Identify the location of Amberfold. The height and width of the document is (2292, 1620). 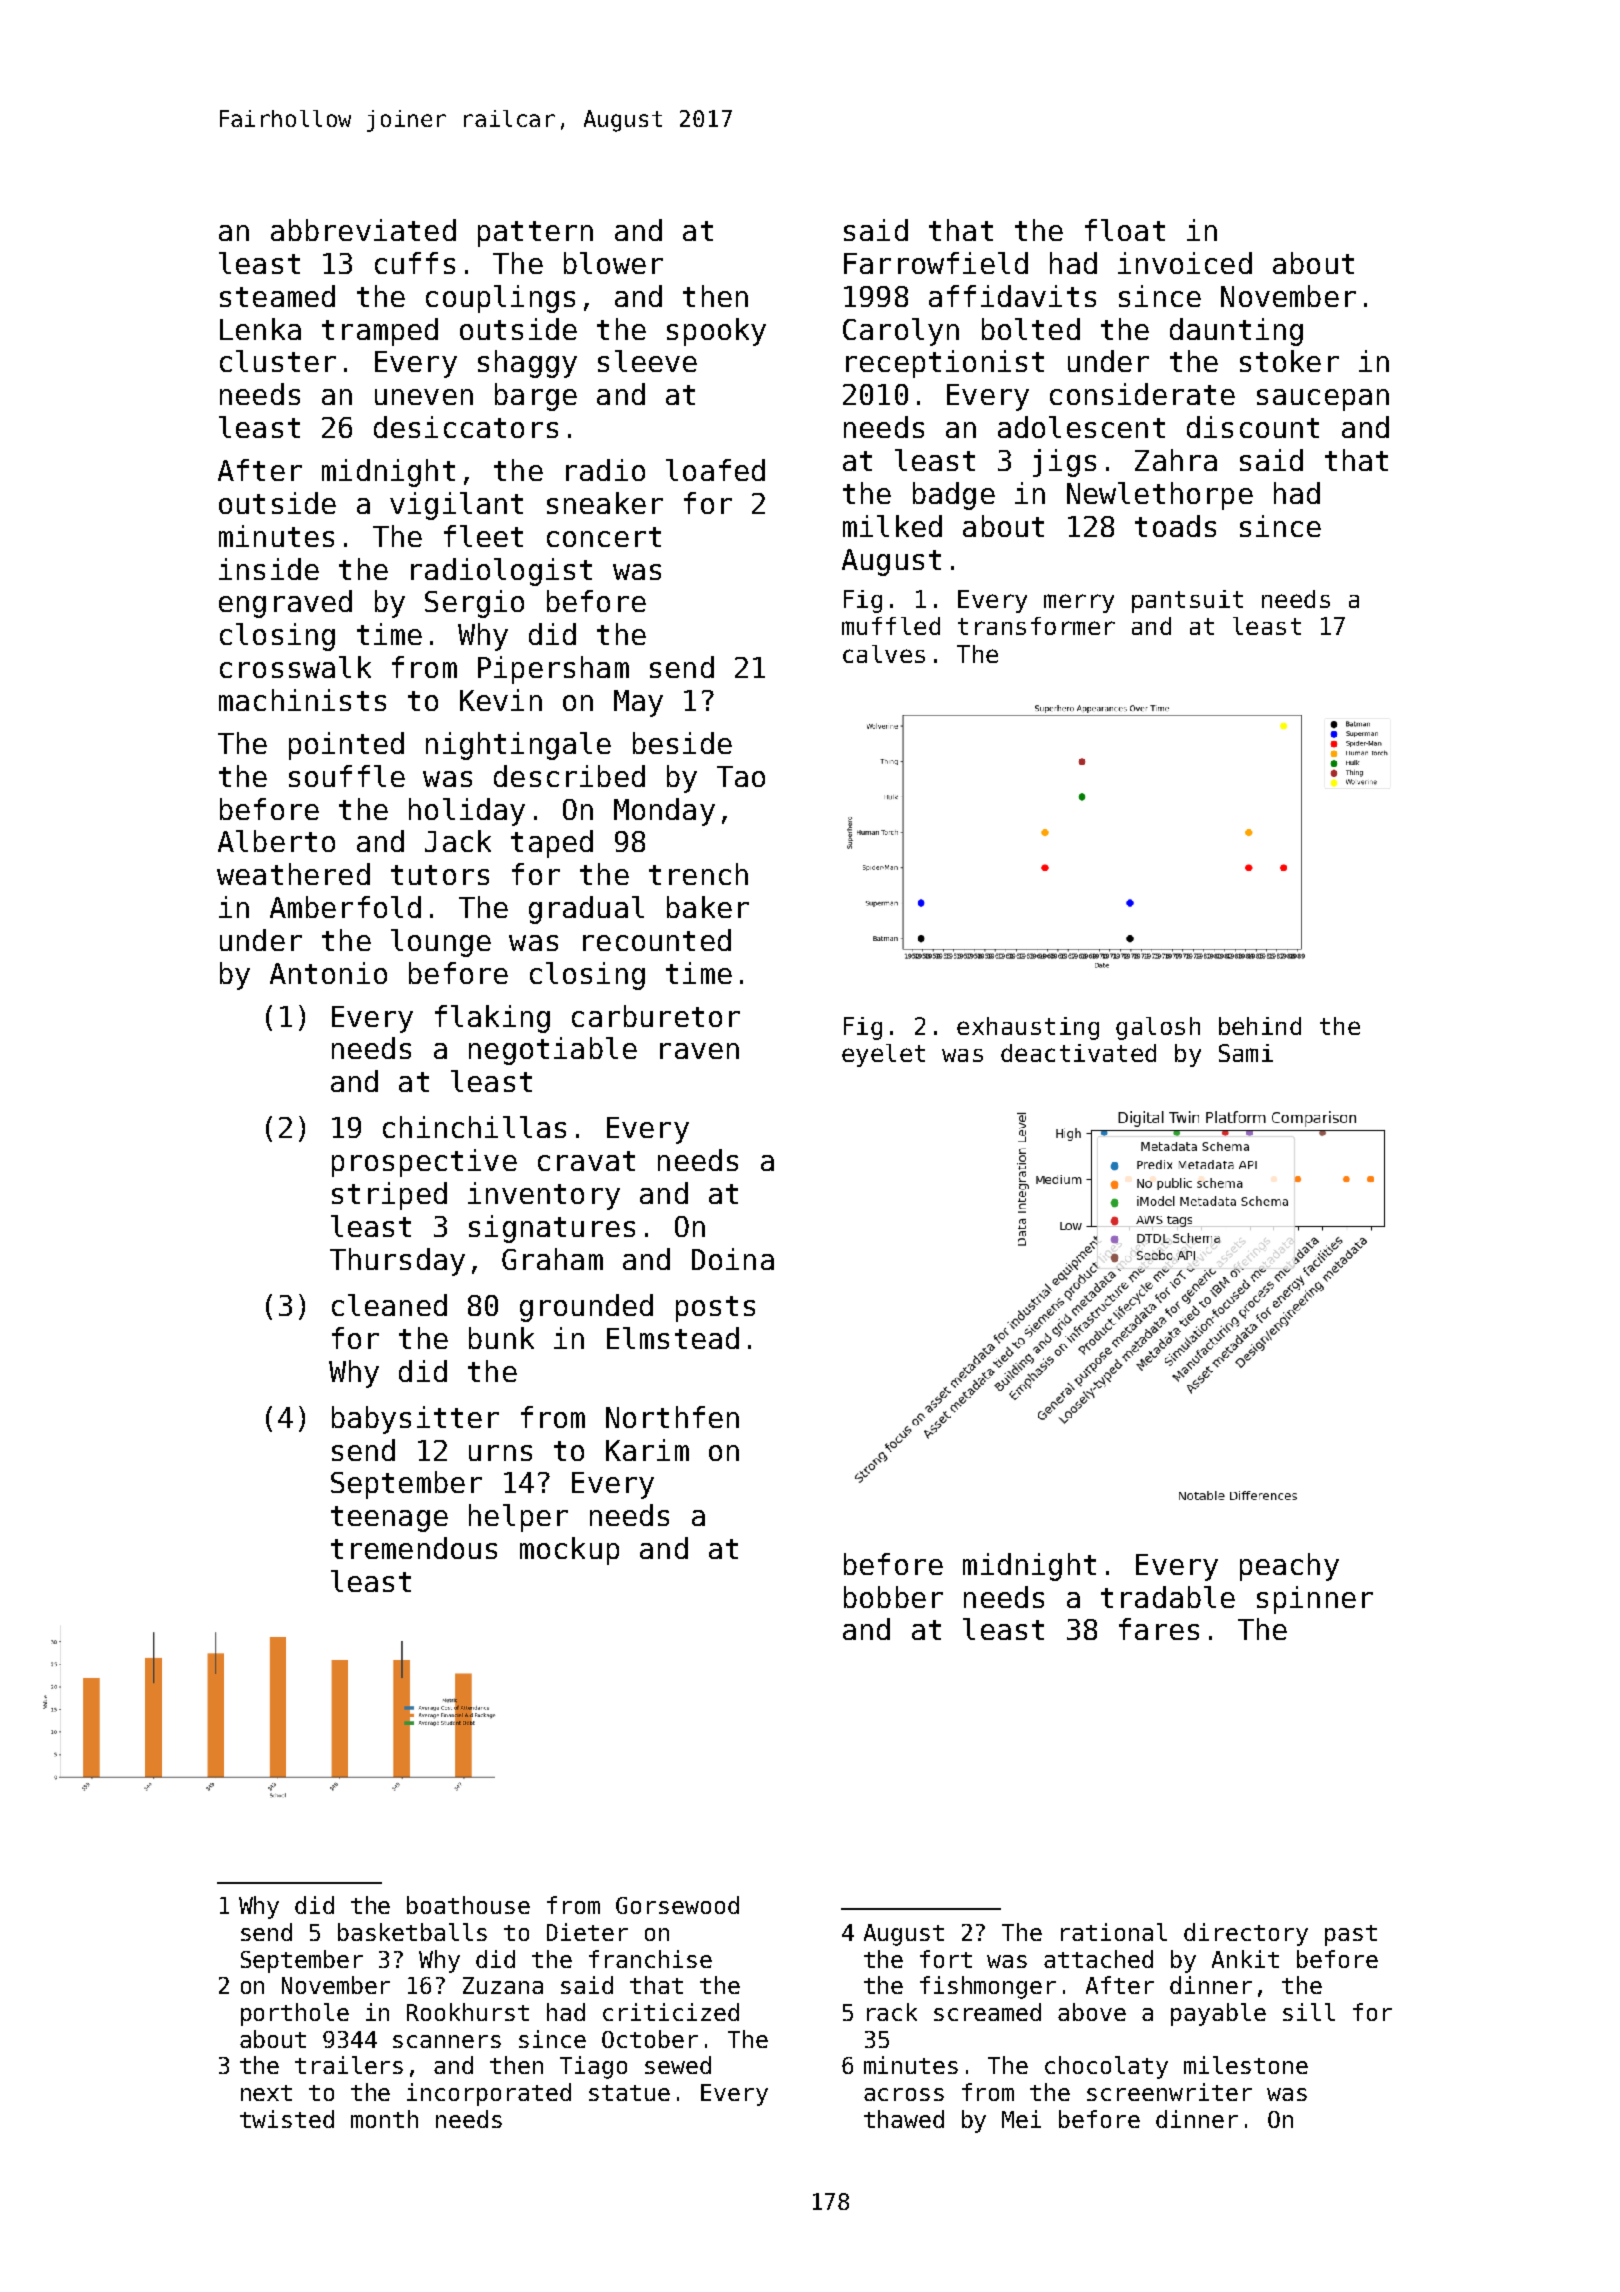
(345, 907).
